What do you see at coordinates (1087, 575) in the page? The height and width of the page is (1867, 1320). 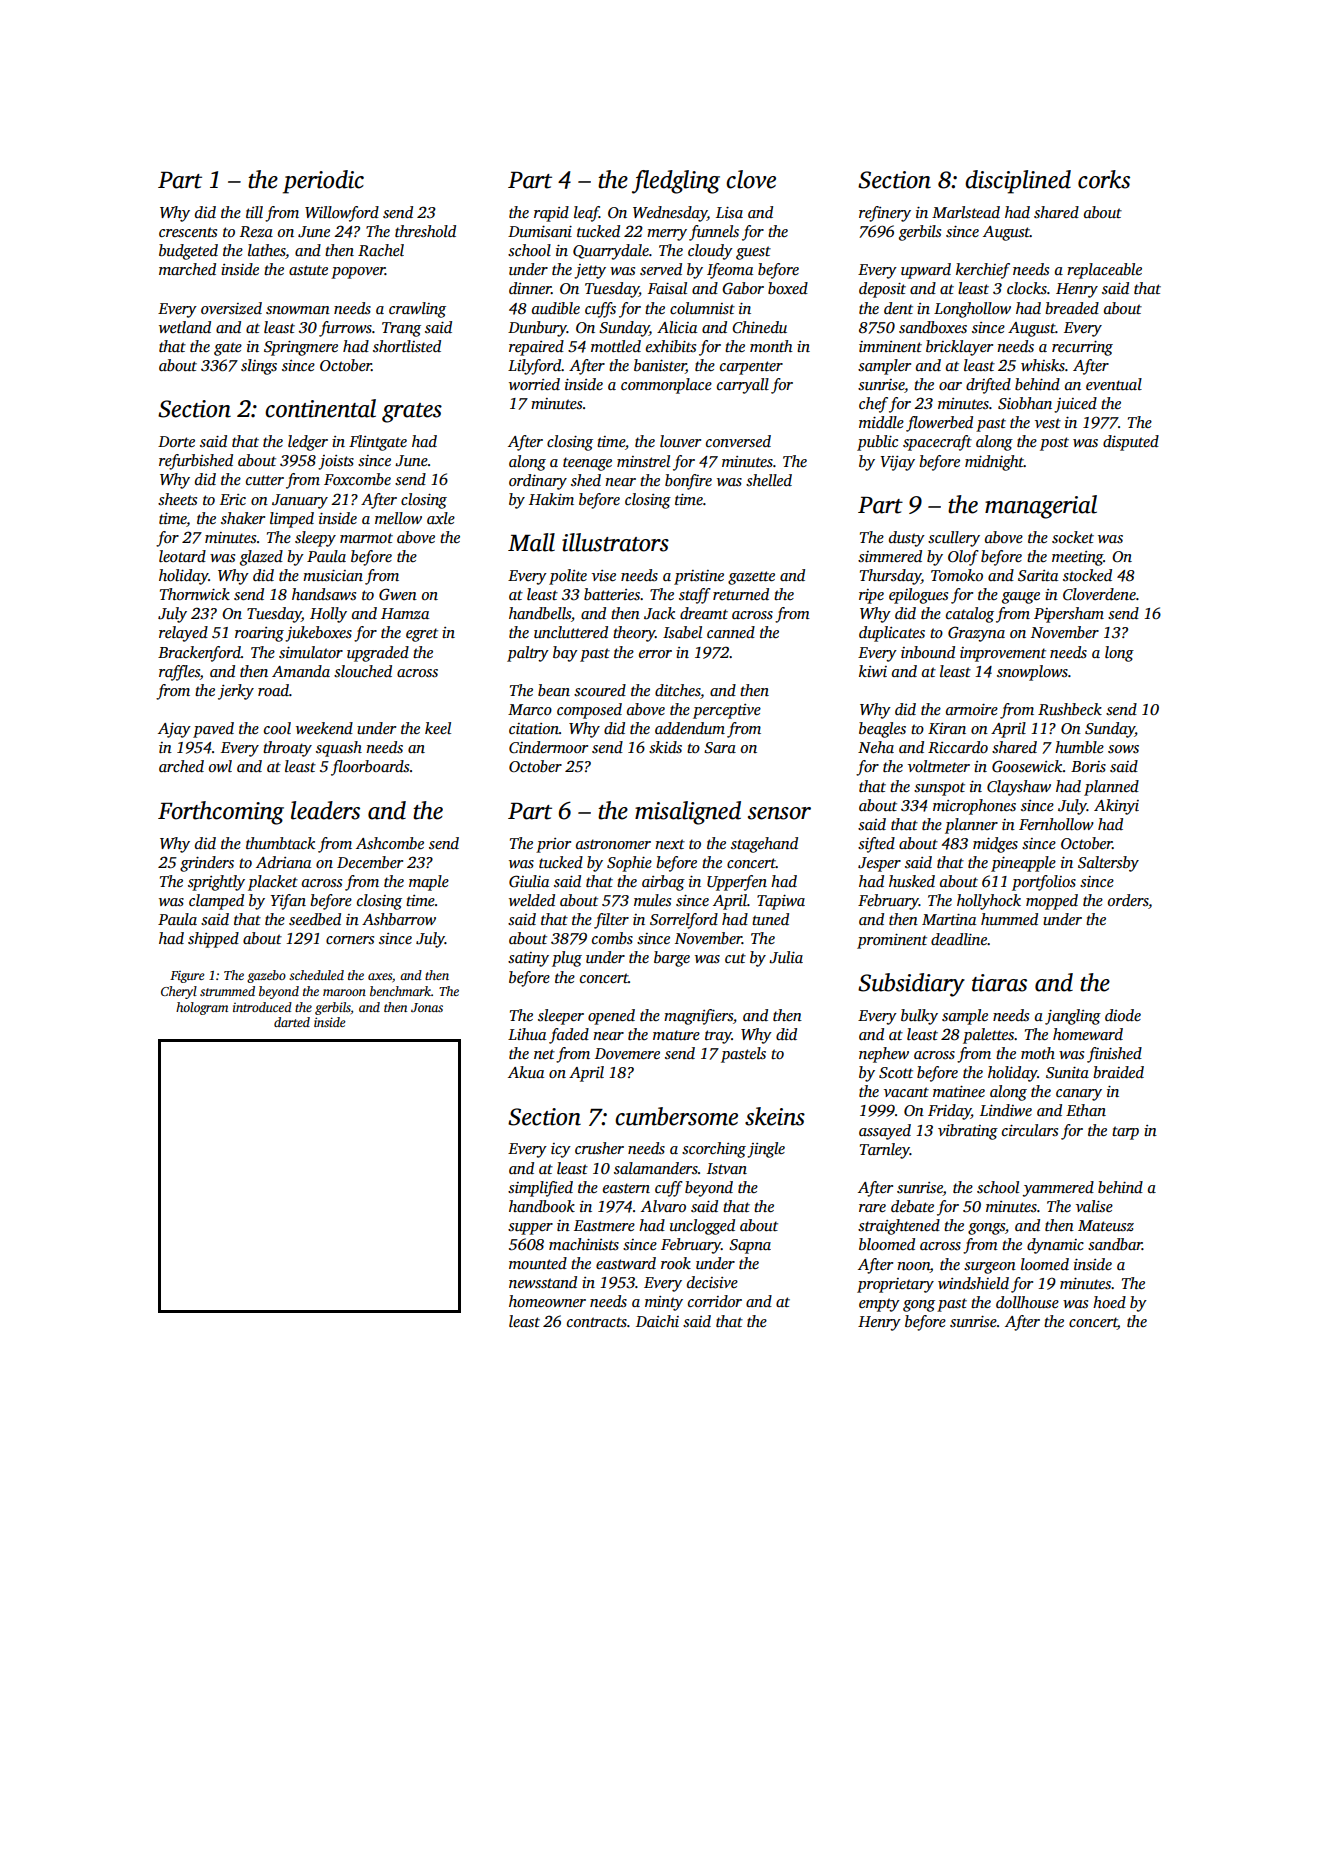 I see `stocked` at bounding box center [1087, 575].
